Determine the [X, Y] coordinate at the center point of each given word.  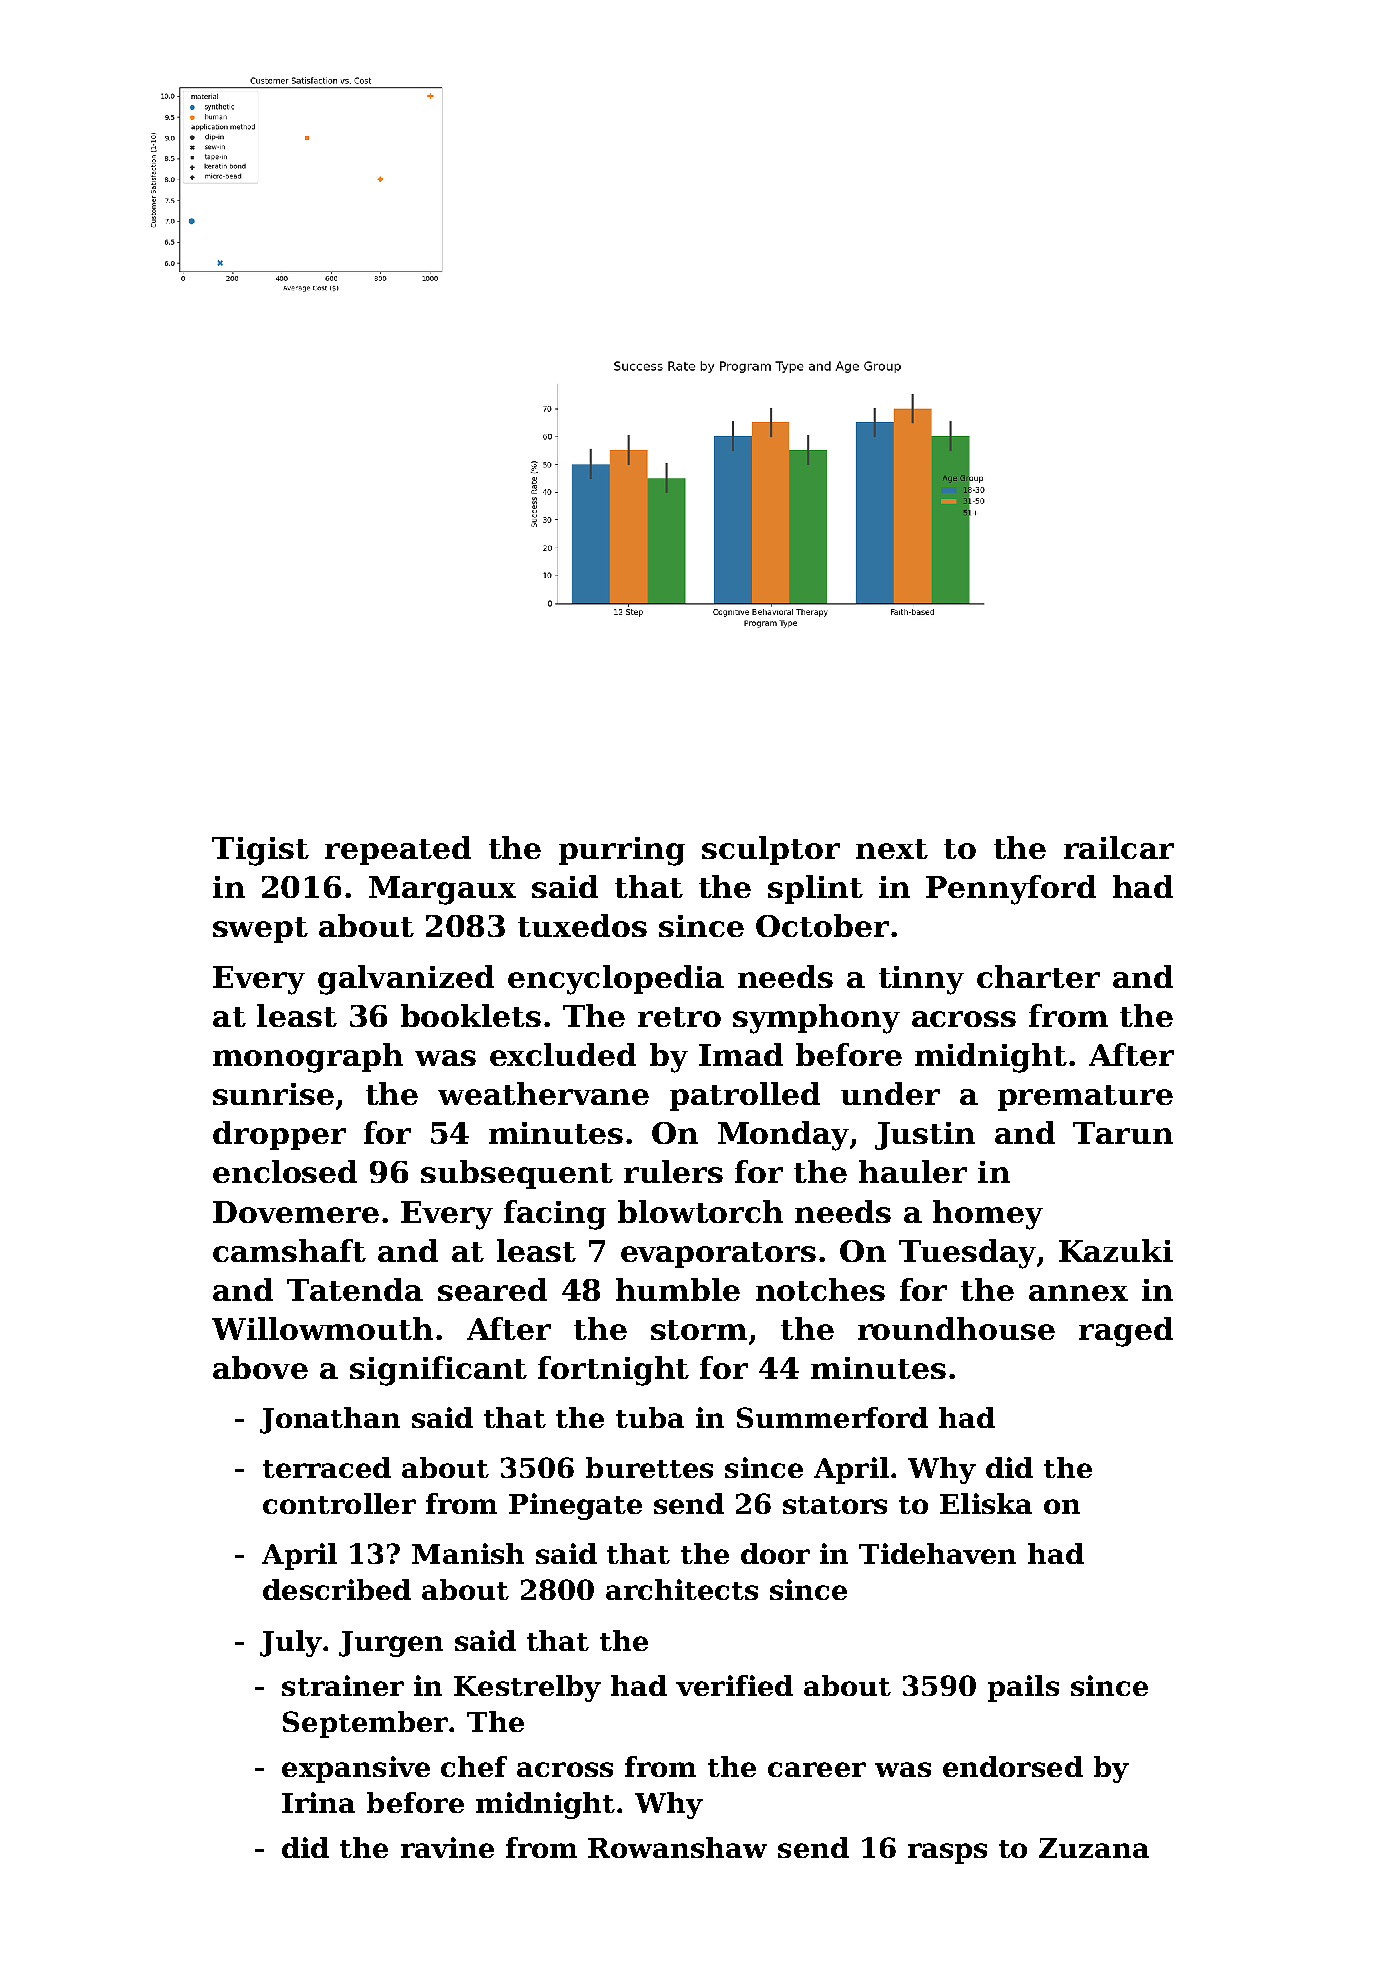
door [775, 1553]
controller [339, 1503]
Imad [741, 1054]
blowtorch [700, 1211]
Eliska [986, 1503]
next [892, 849]
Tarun [1123, 1133]
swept [260, 930]
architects [682, 1589]
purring [622, 851]
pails [1023, 1688]
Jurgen [391, 1644]
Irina [318, 1802]
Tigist [260, 851]
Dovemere [296, 1212]
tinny [921, 980]
